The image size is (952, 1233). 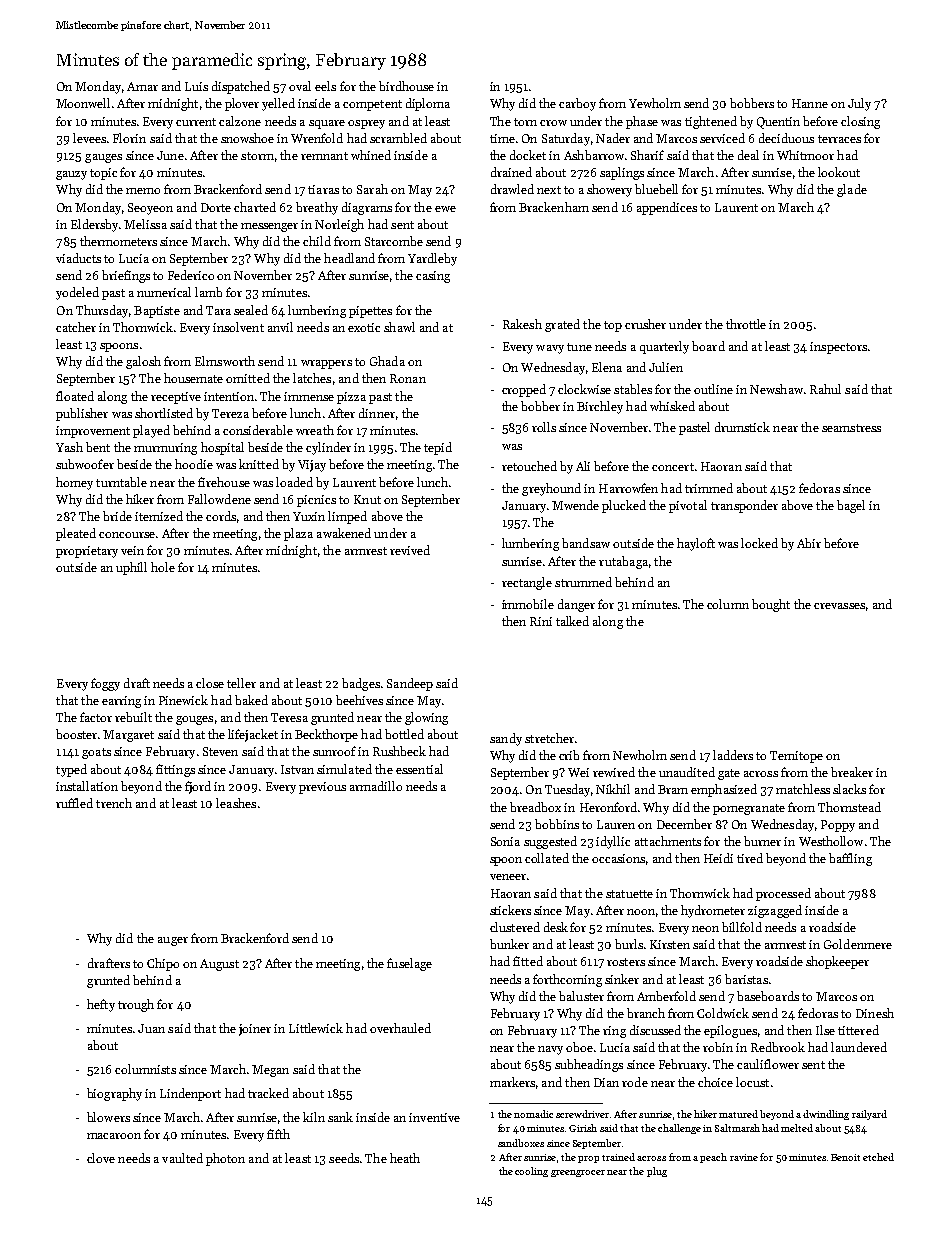 I want to click on bought, so click(x=771, y=605).
